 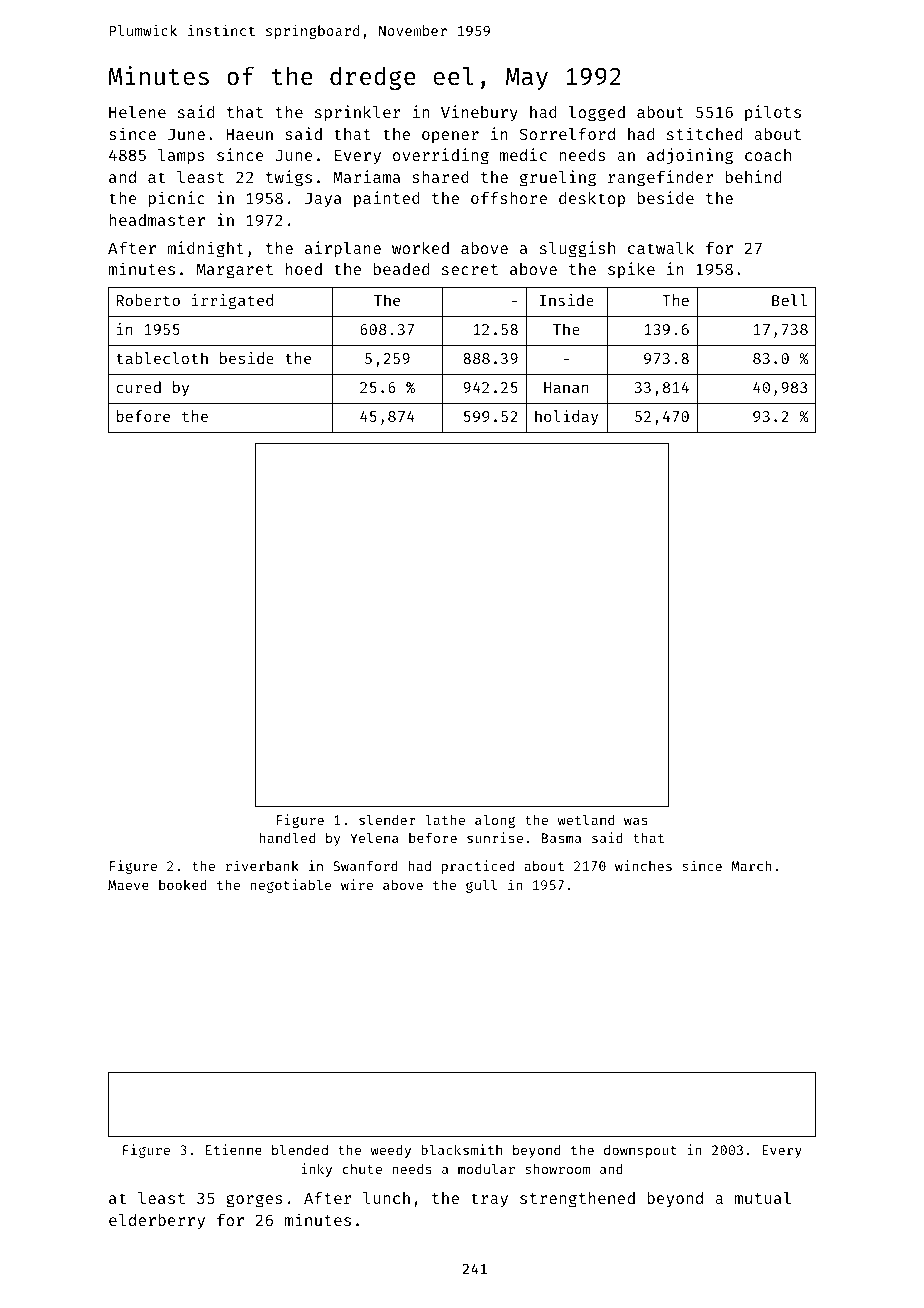 I want to click on March, so click(x=751, y=865).
